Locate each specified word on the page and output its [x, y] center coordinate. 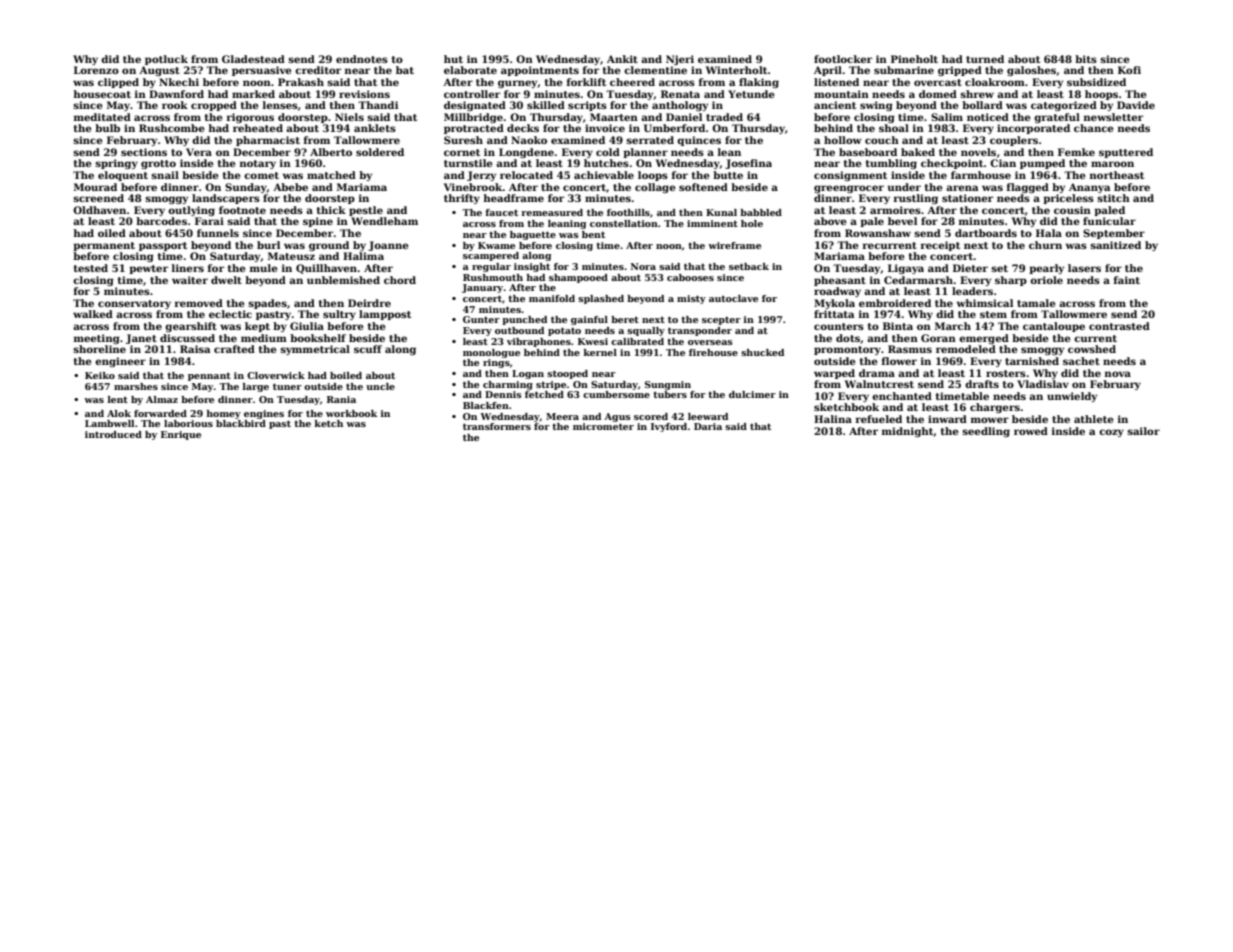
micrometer [603, 426]
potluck [166, 60]
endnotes [362, 59]
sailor [1143, 431]
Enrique [181, 435]
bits [1086, 59]
